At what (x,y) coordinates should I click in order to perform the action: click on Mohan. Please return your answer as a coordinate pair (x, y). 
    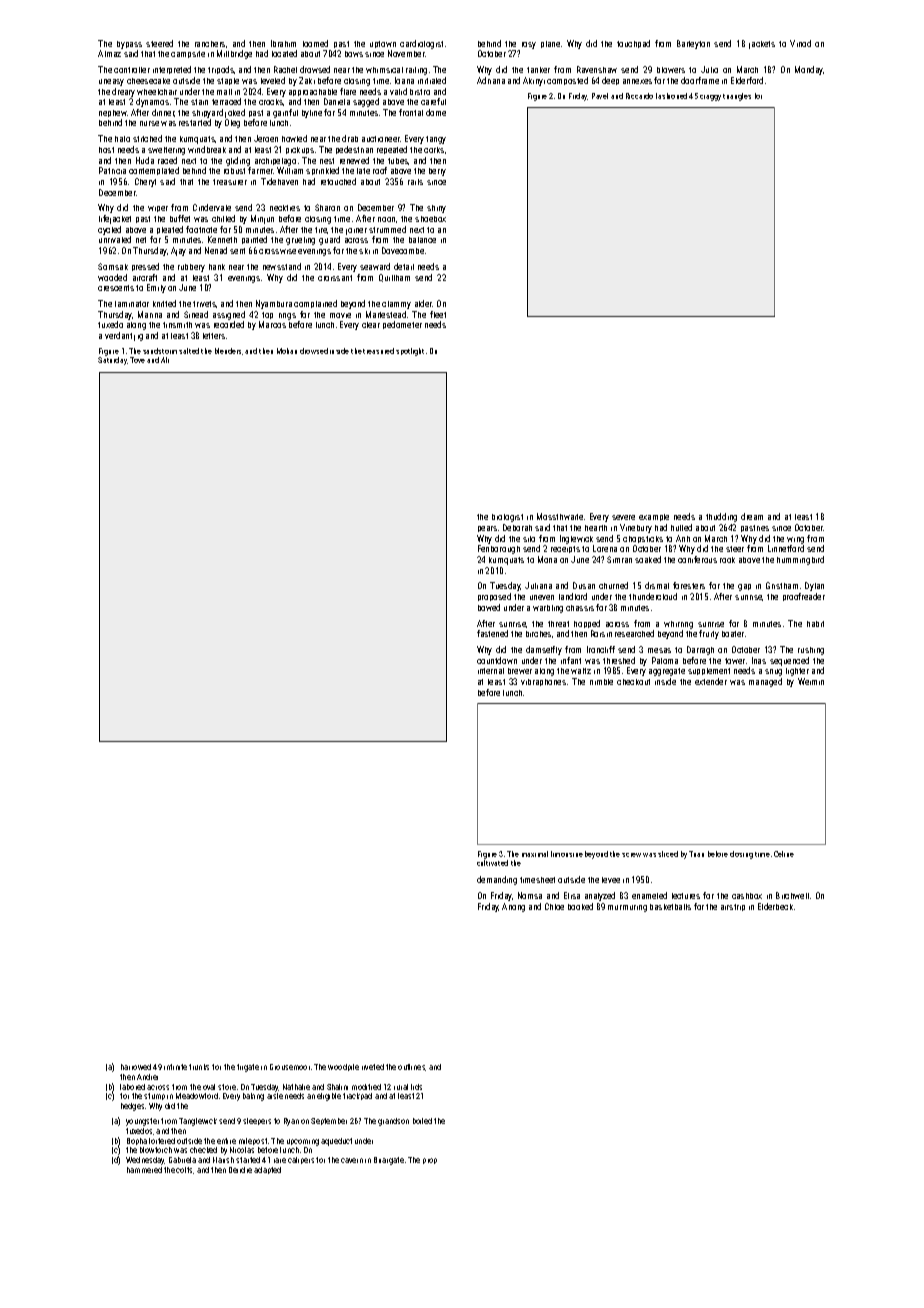
    Looking at the image, I should click on (287, 351).
